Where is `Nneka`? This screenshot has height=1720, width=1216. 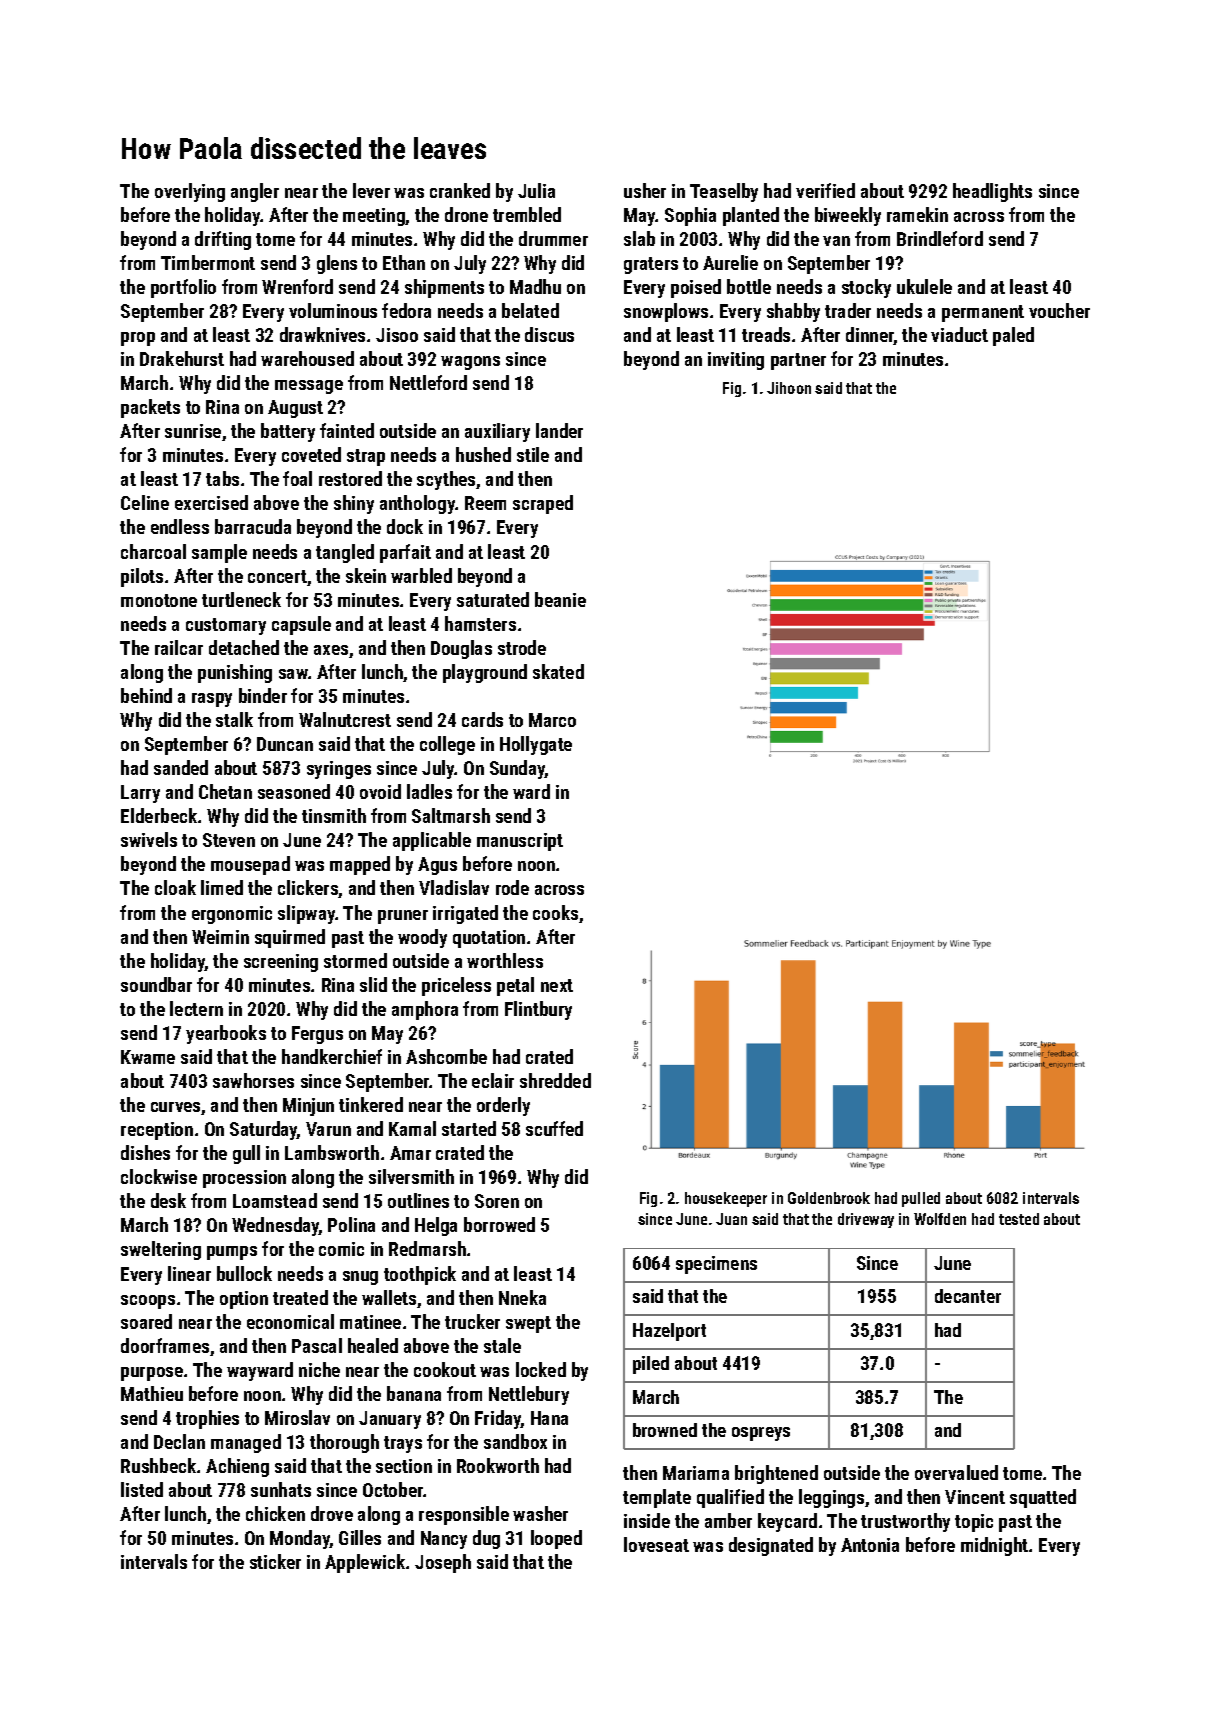
Nneka is located at coordinates (522, 1297).
